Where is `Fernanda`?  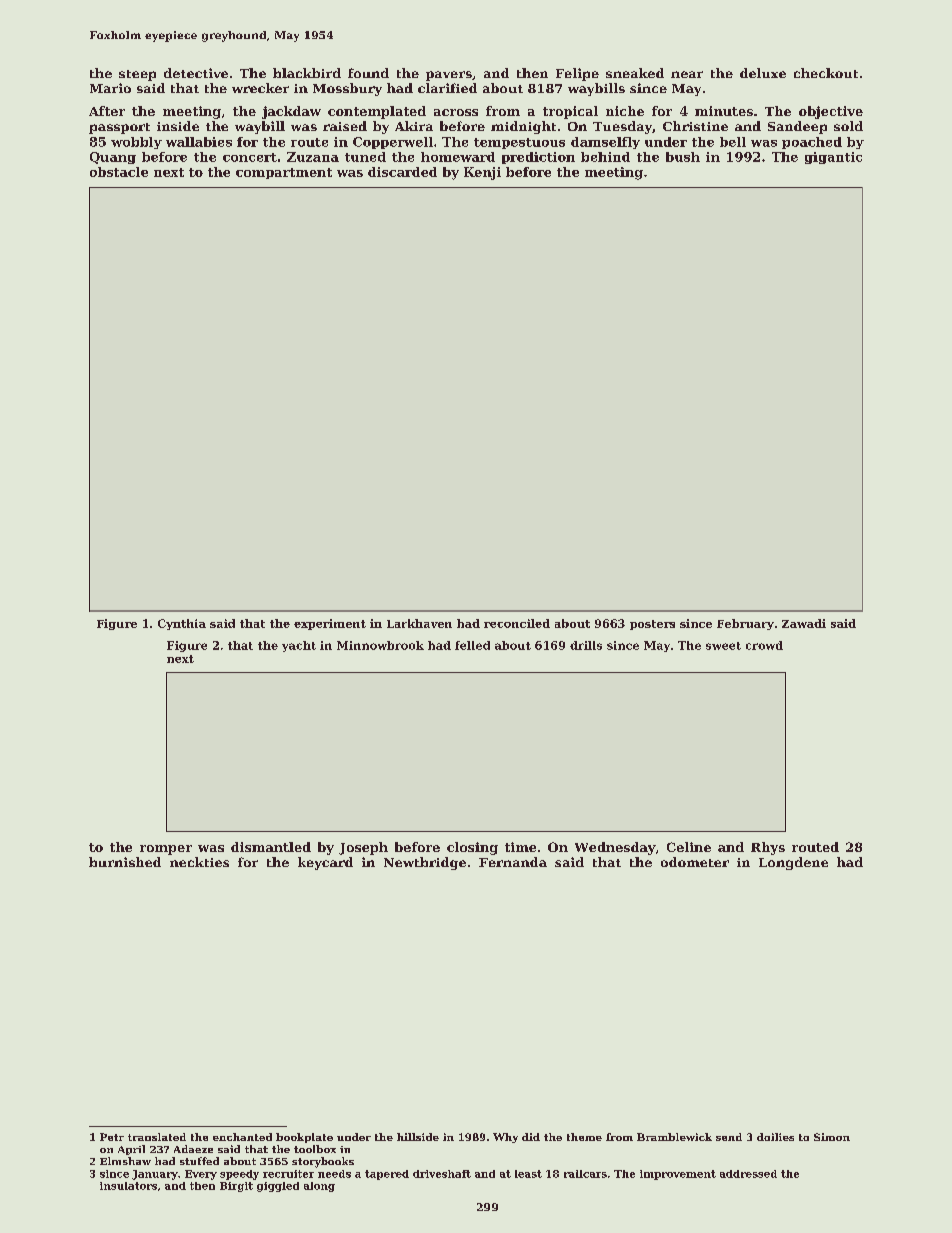 Fernanda is located at coordinates (513, 862).
